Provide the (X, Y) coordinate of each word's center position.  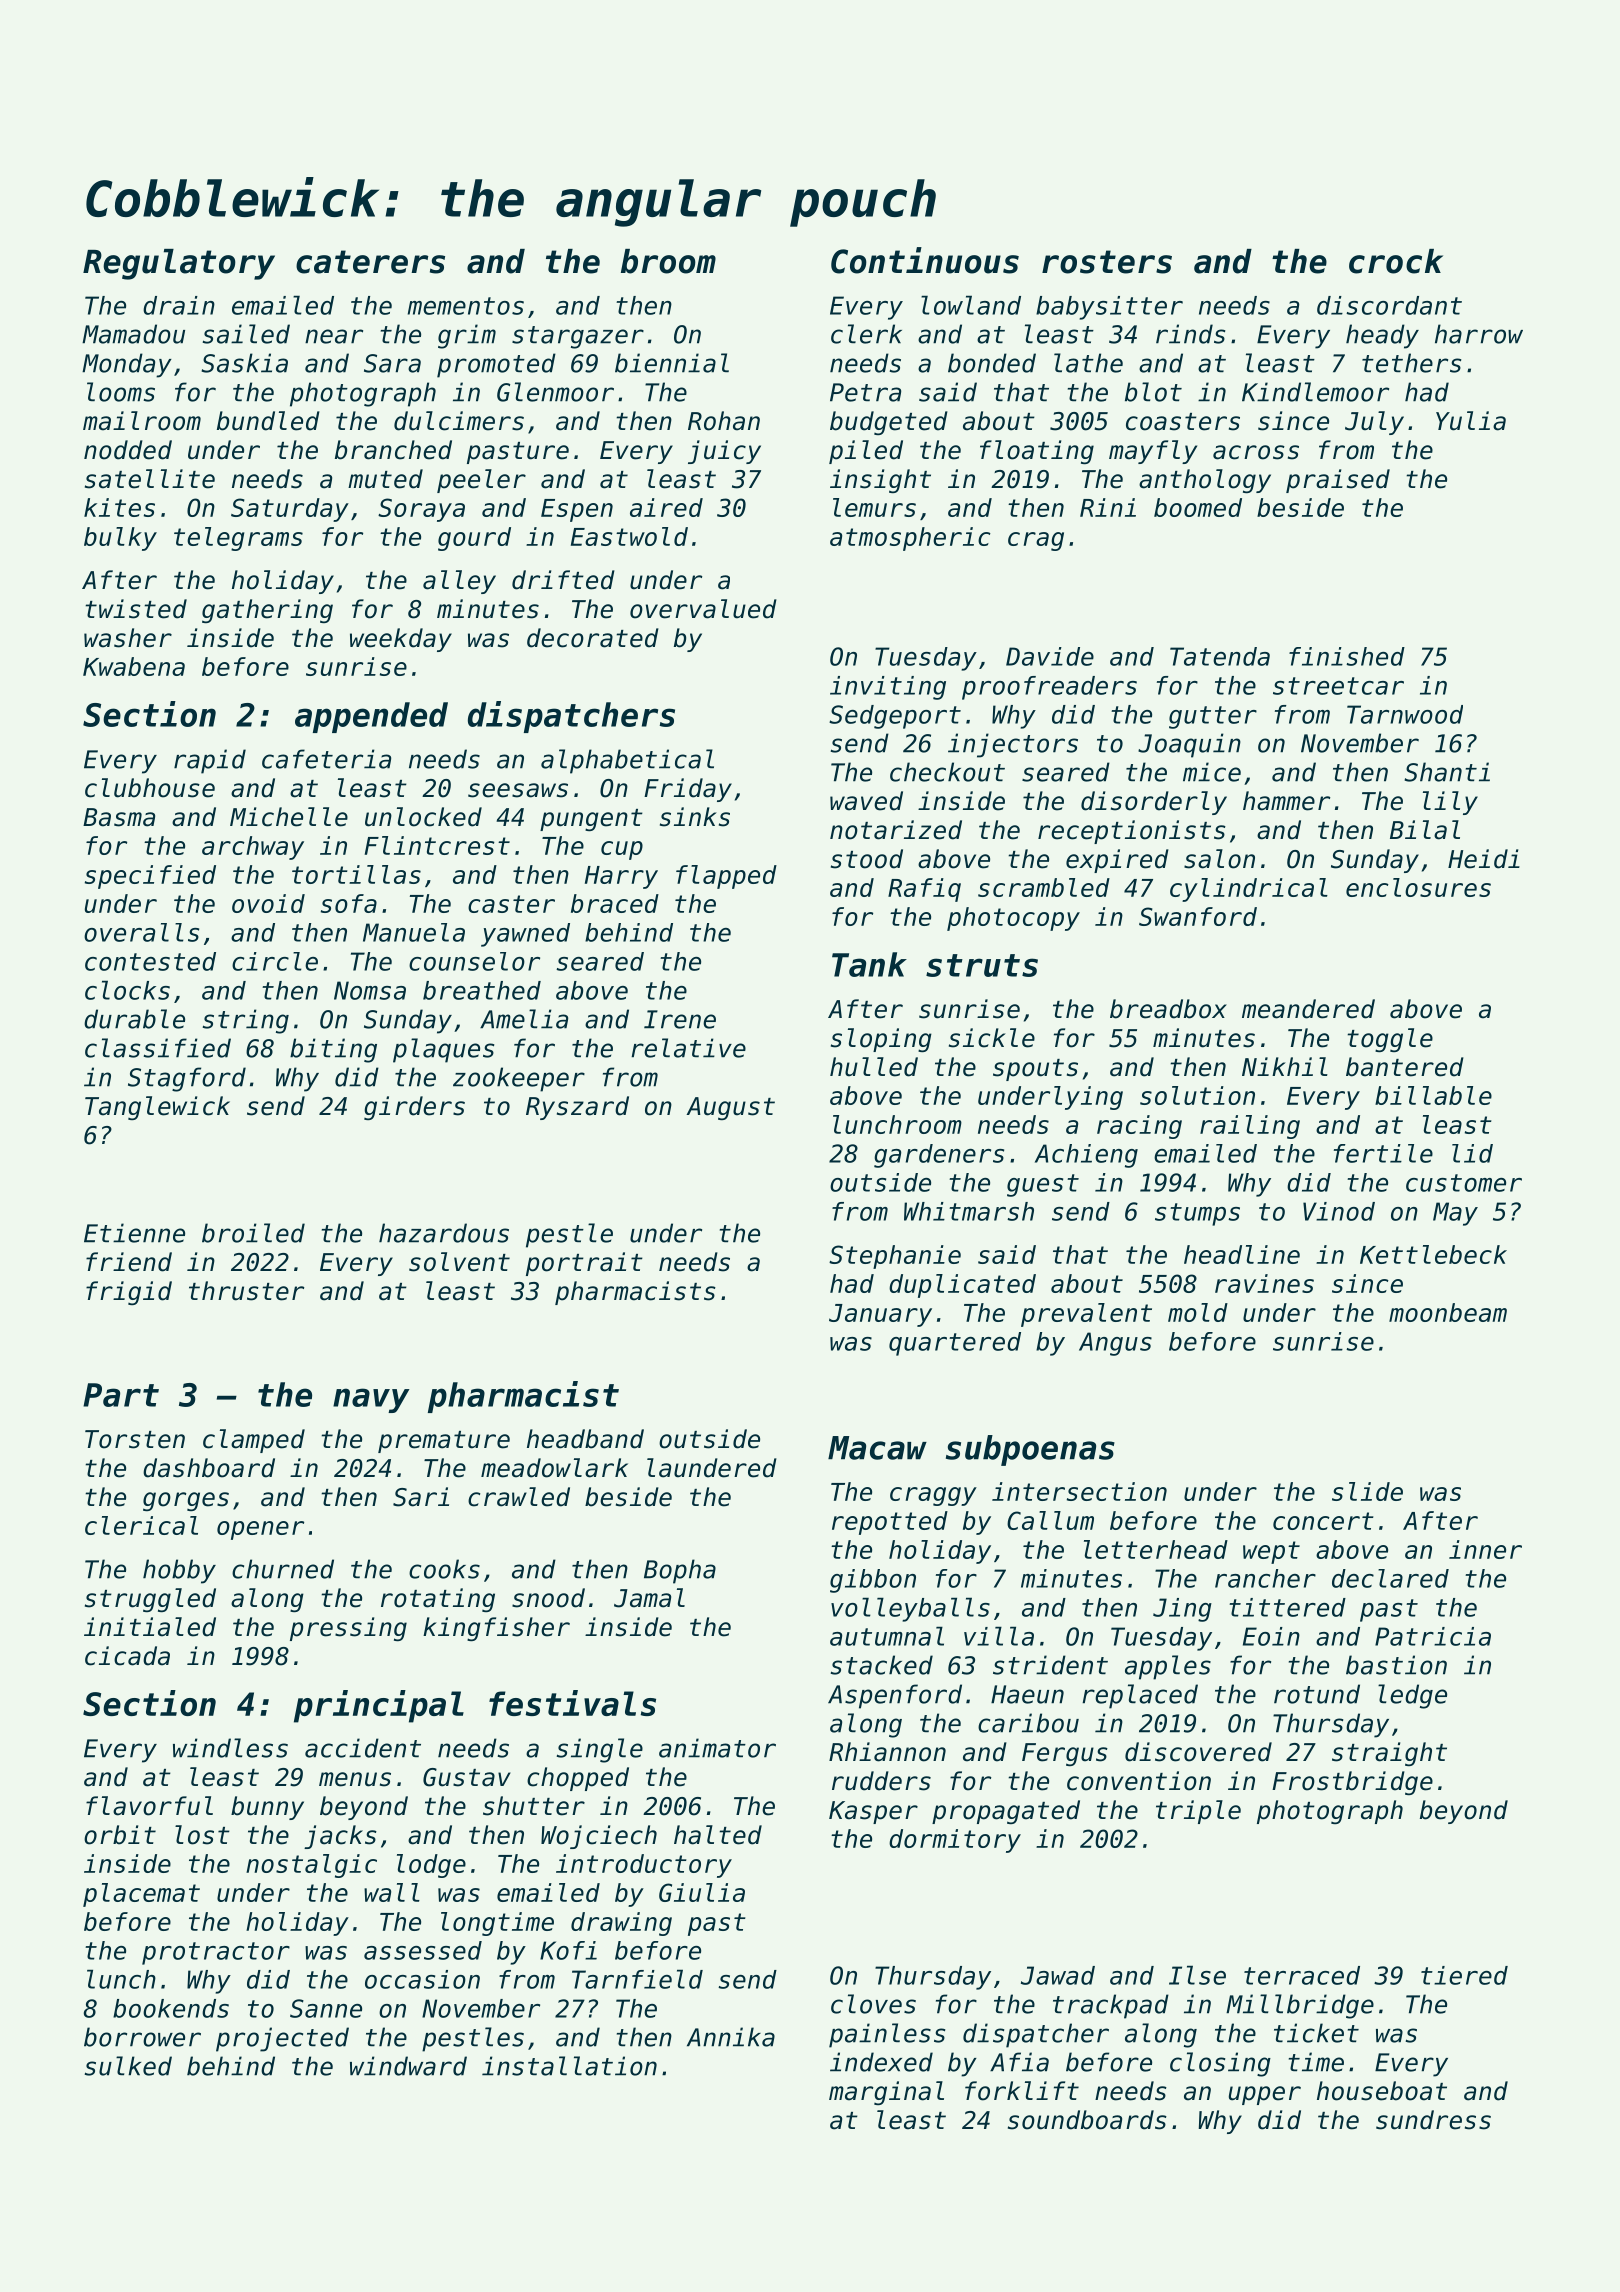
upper (1265, 2095)
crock (1396, 261)
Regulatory (179, 264)
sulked (128, 2066)
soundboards (1087, 2120)
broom (668, 261)
